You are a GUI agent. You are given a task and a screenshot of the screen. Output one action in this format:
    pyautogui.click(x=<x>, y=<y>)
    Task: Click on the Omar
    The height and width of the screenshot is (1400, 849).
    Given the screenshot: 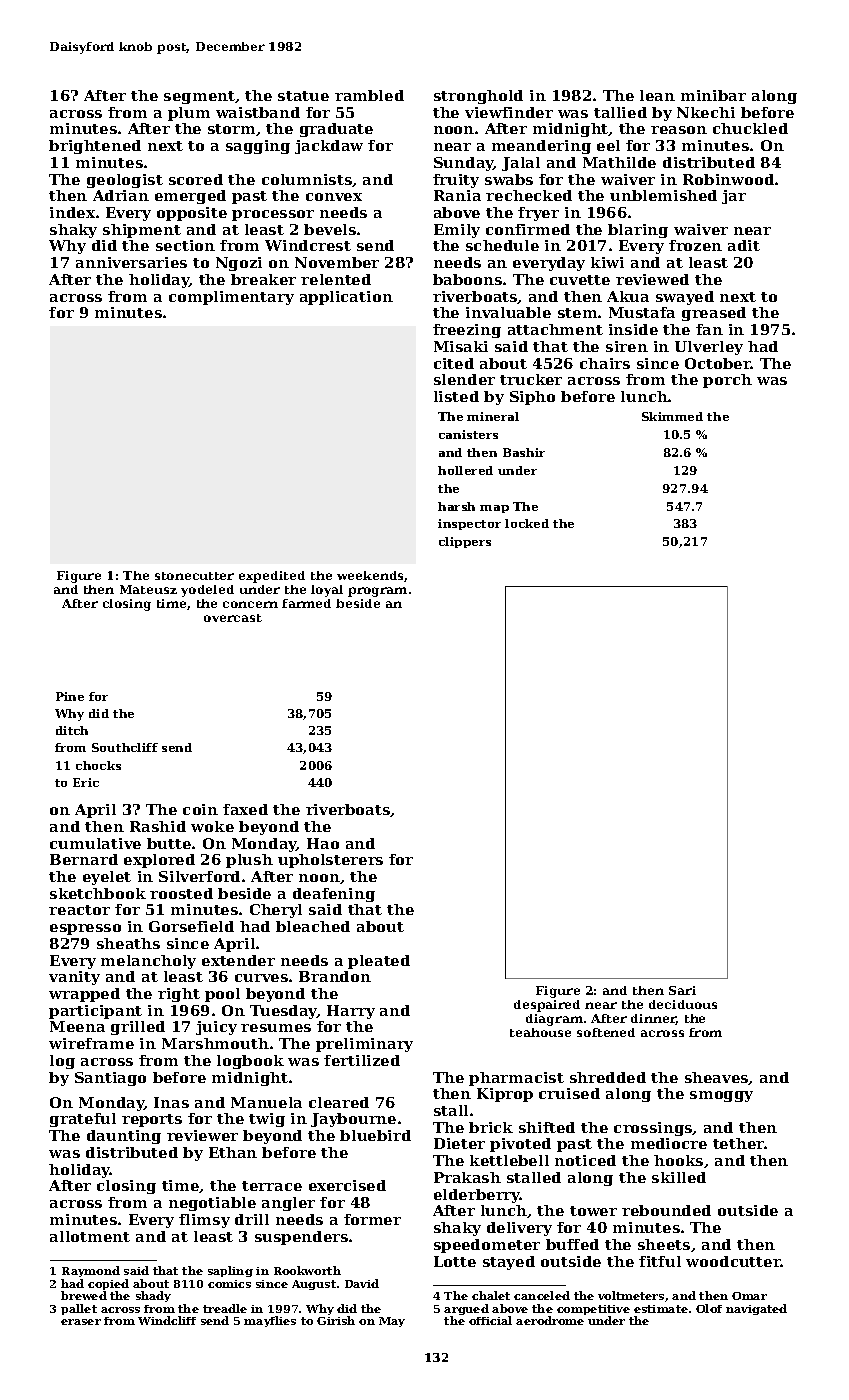 What is the action you would take?
    pyautogui.click(x=749, y=1296)
